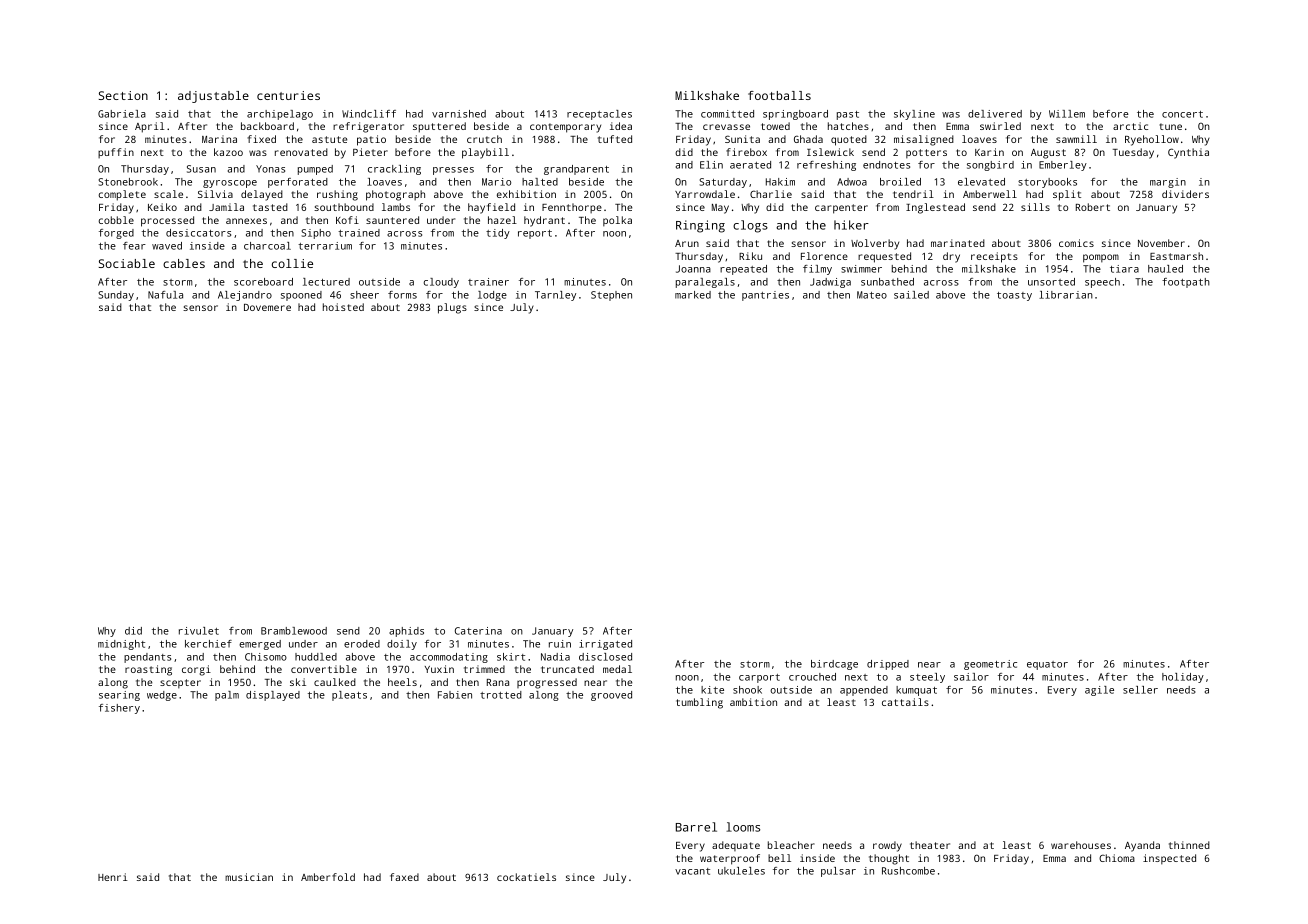  What do you see at coordinates (1067, 114) in the screenshot?
I see `Willem` at bounding box center [1067, 114].
